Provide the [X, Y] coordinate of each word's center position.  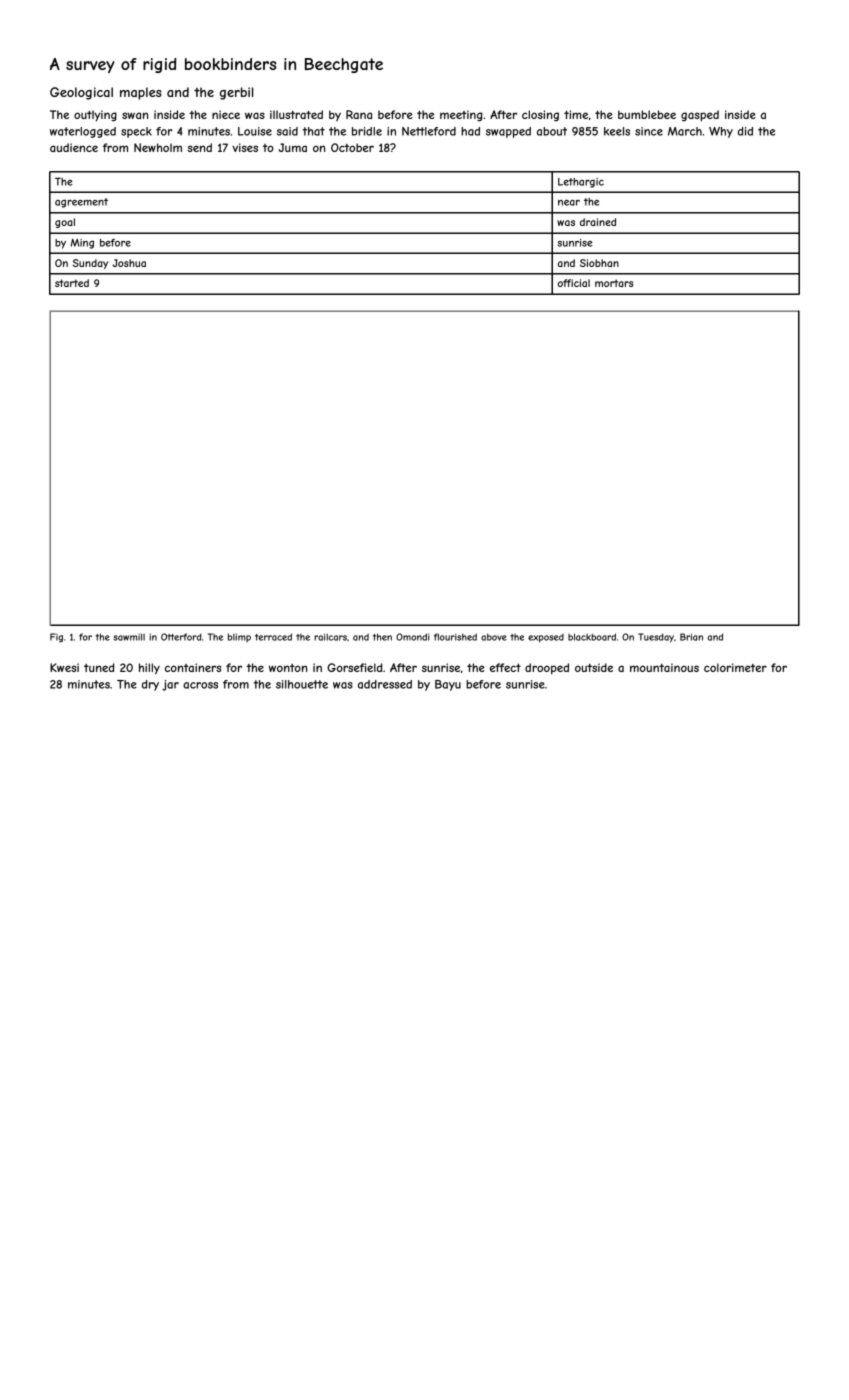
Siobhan [599, 263]
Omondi [413, 637]
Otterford [181, 637]
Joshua [129, 263]
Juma [293, 147]
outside [594, 667]
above [494, 637]
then [382, 637]
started [72, 283]
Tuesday [656, 638]
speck [136, 132]
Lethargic [581, 183]
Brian [691, 637]
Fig [56, 638]
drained [598, 222]
